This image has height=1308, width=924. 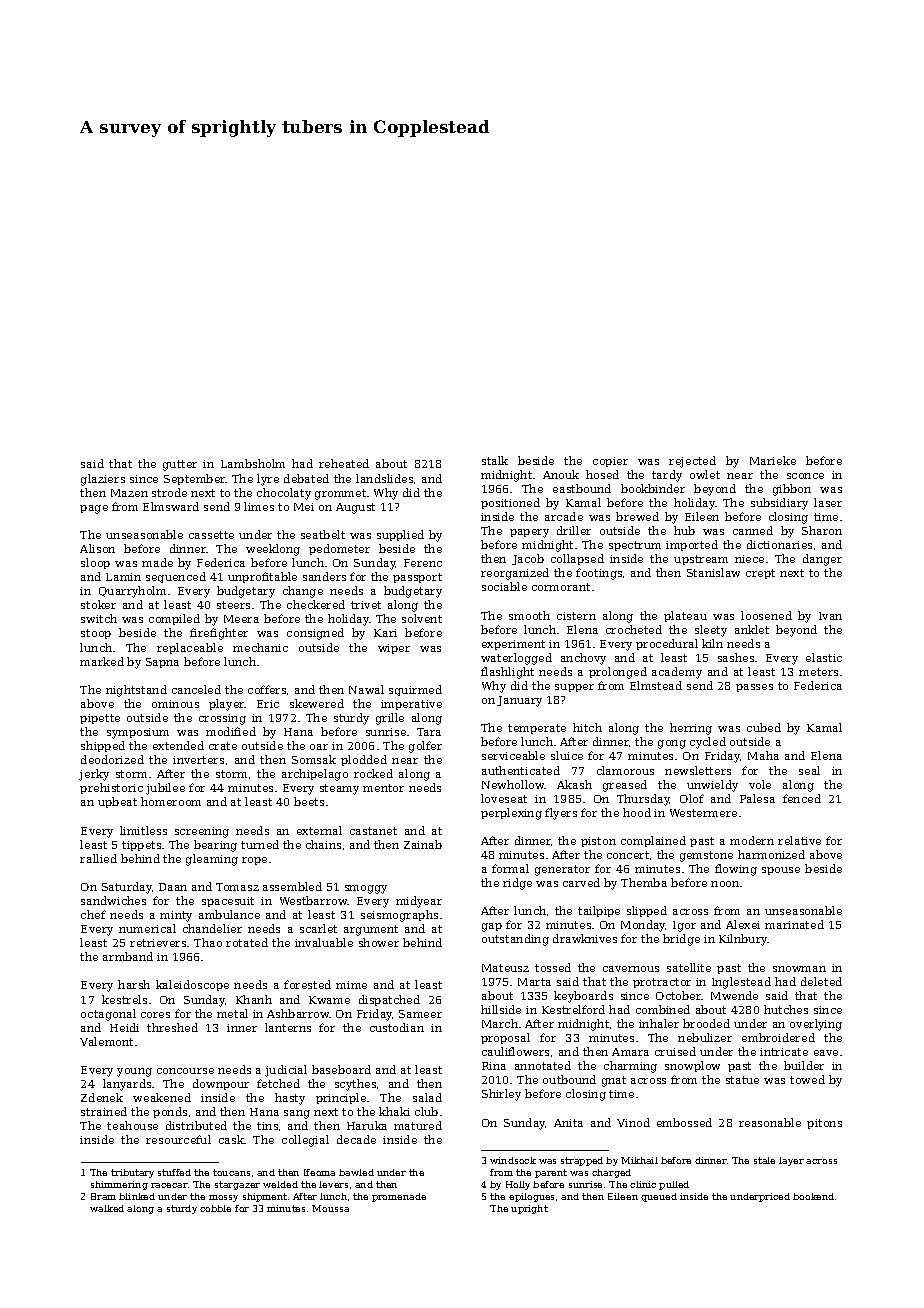 What do you see at coordinates (132, 1173) in the image?
I see `tributary` at bounding box center [132, 1173].
